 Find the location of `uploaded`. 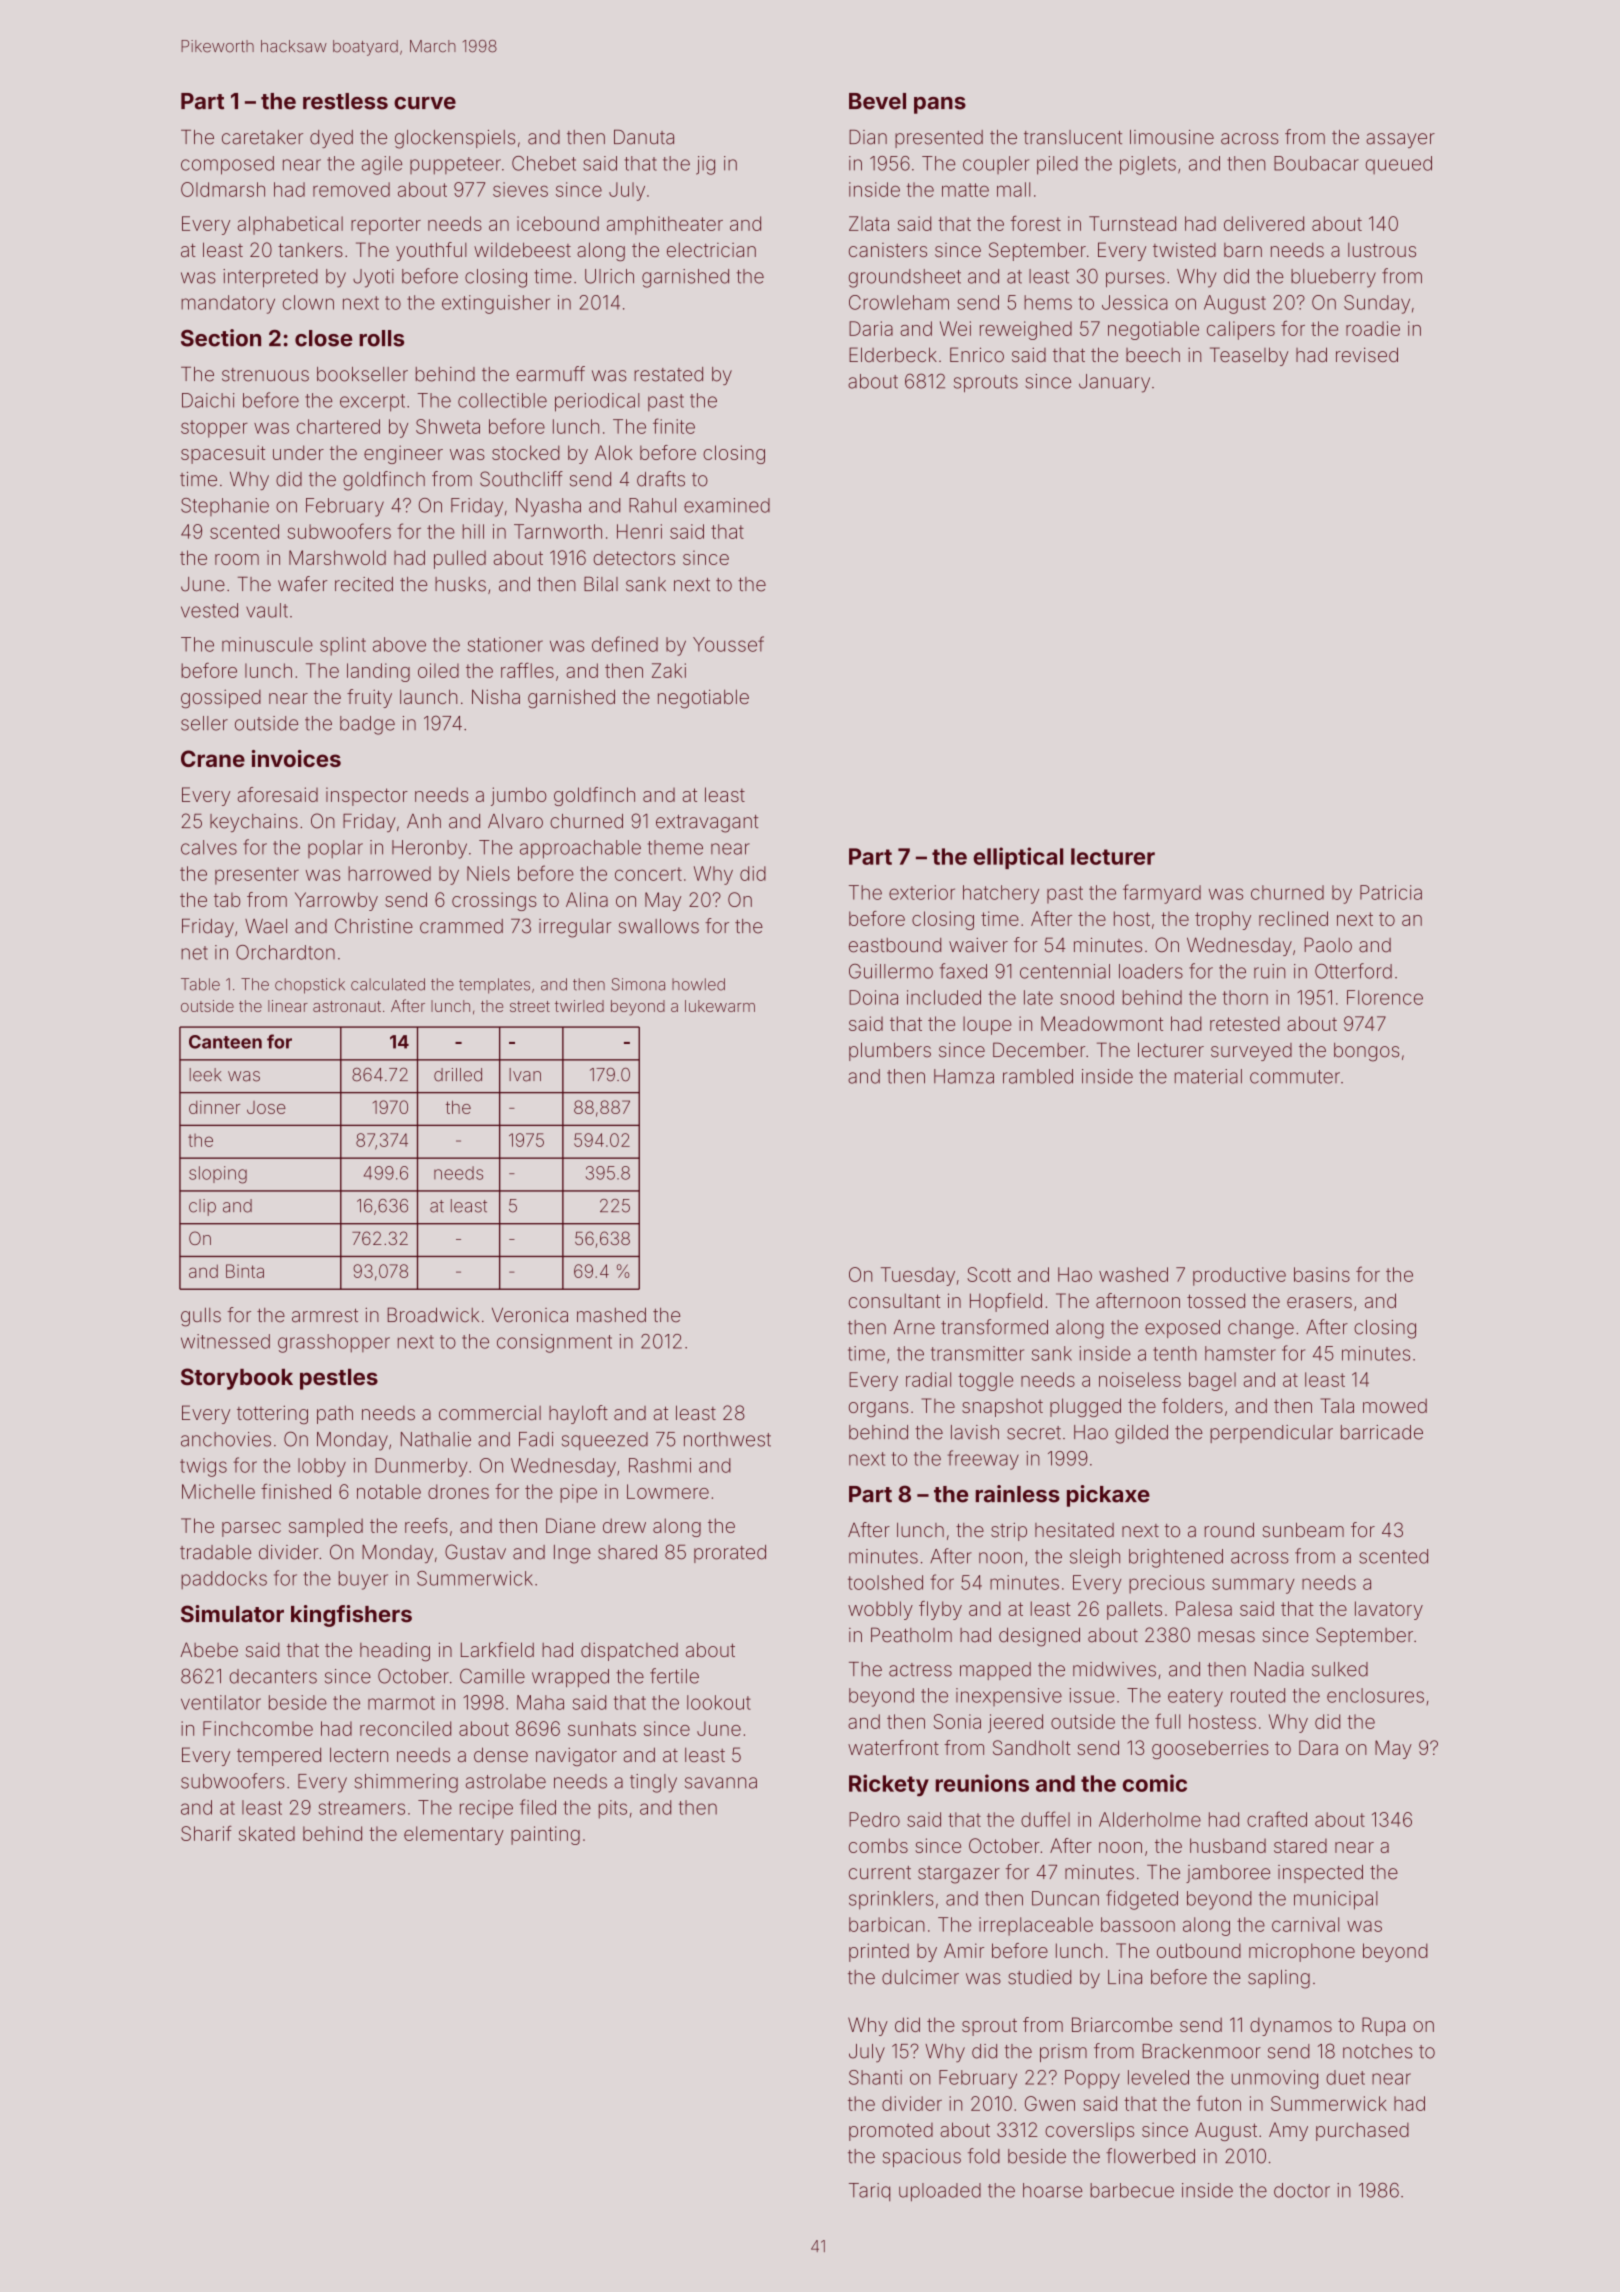

uploaded is located at coordinates (940, 2192).
